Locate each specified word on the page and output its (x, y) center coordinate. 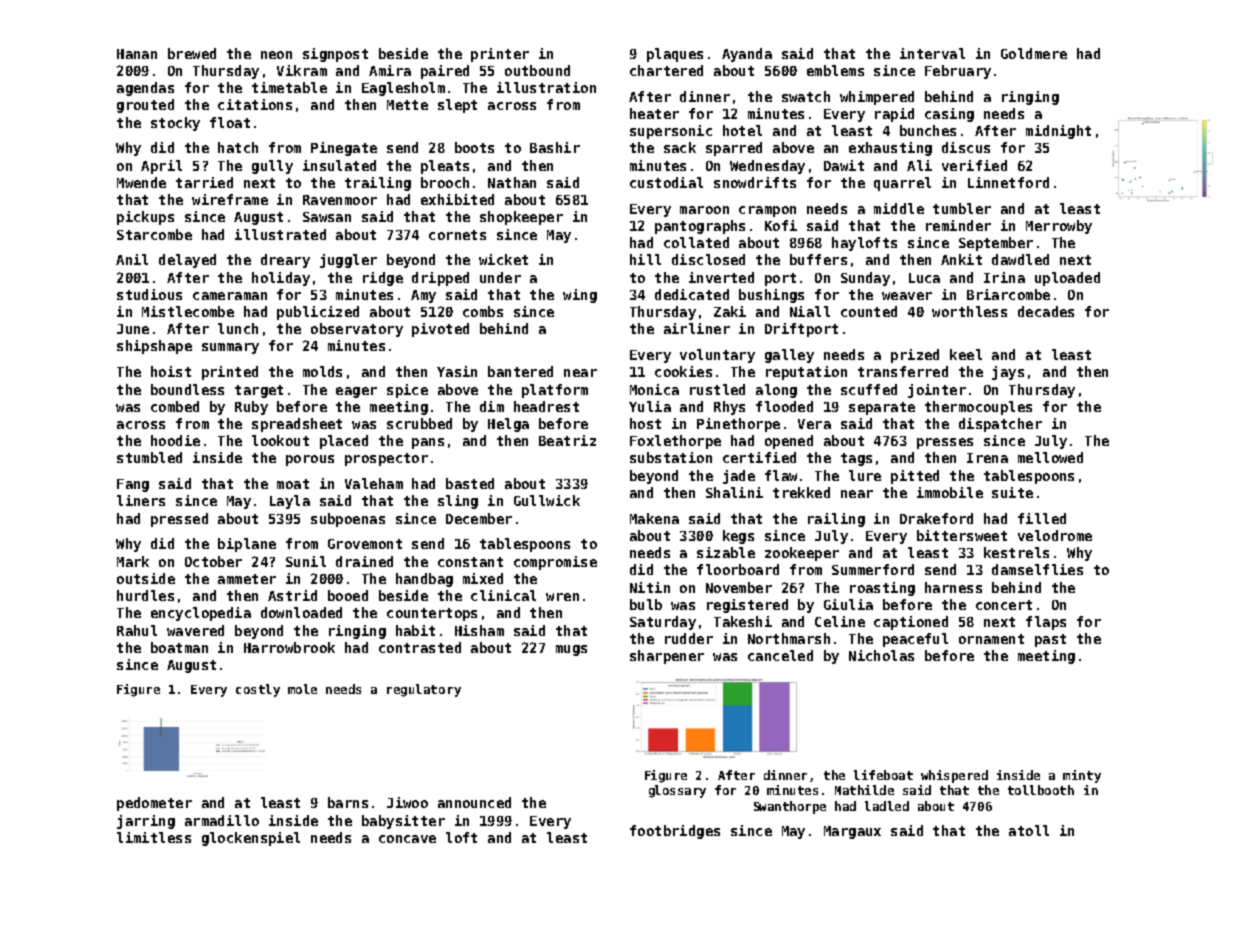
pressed (179, 520)
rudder (689, 638)
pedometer (154, 804)
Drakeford (936, 518)
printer (500, 55)
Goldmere (1034, 53)
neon (276, 55)
